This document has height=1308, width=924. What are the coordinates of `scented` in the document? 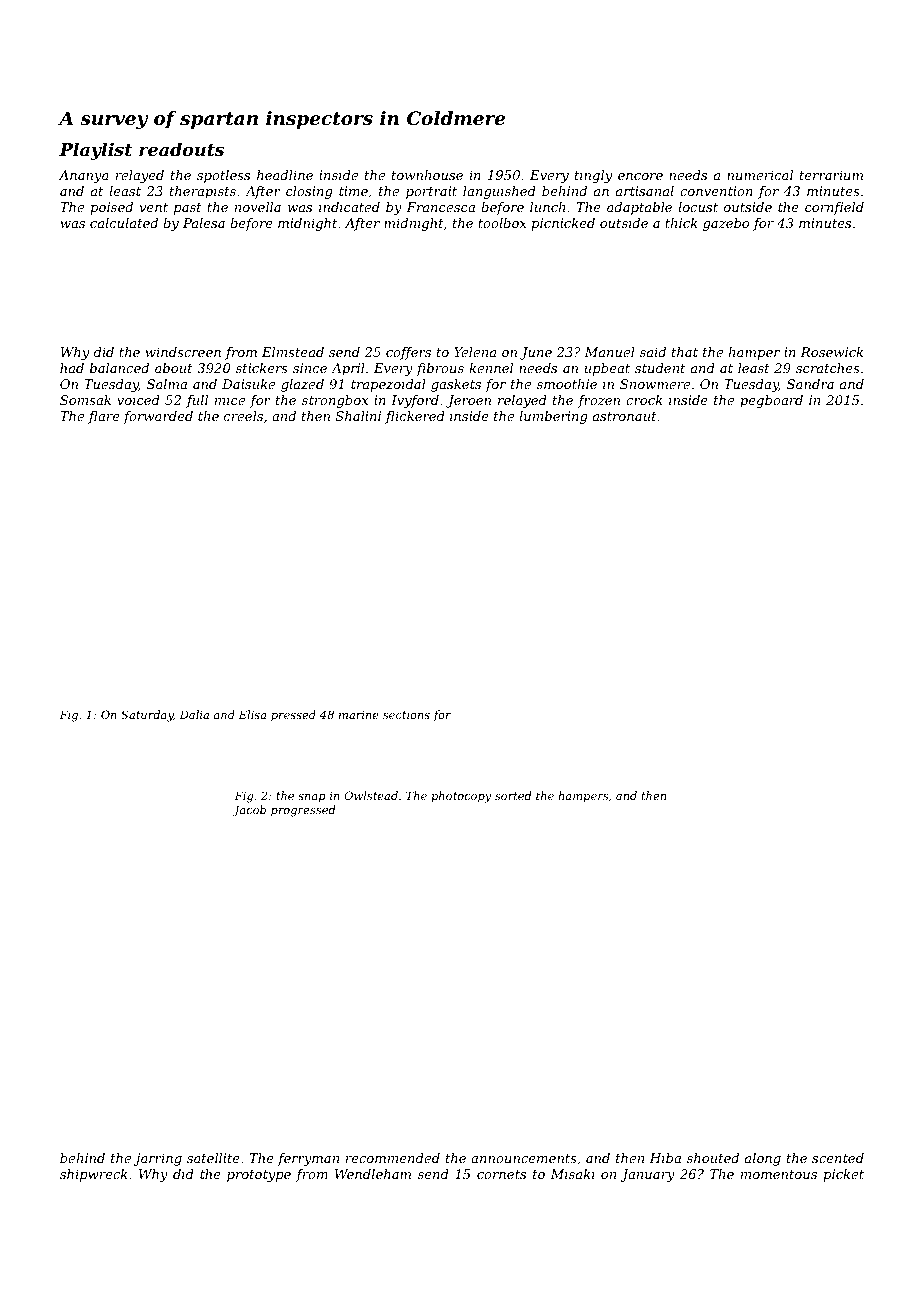 It's located at (838, 1158).
